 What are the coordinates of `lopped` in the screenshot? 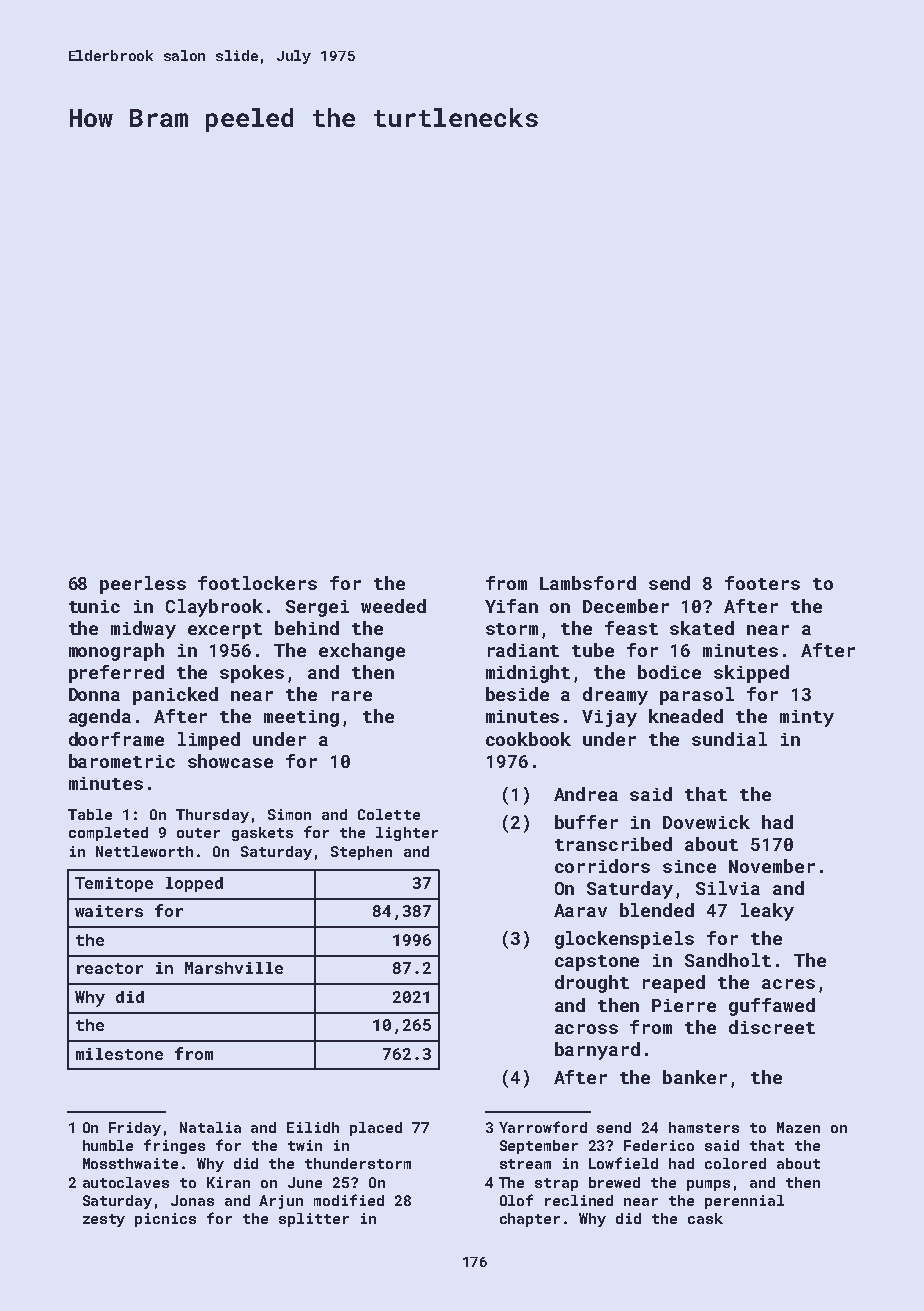 It's located at (194, 884).
